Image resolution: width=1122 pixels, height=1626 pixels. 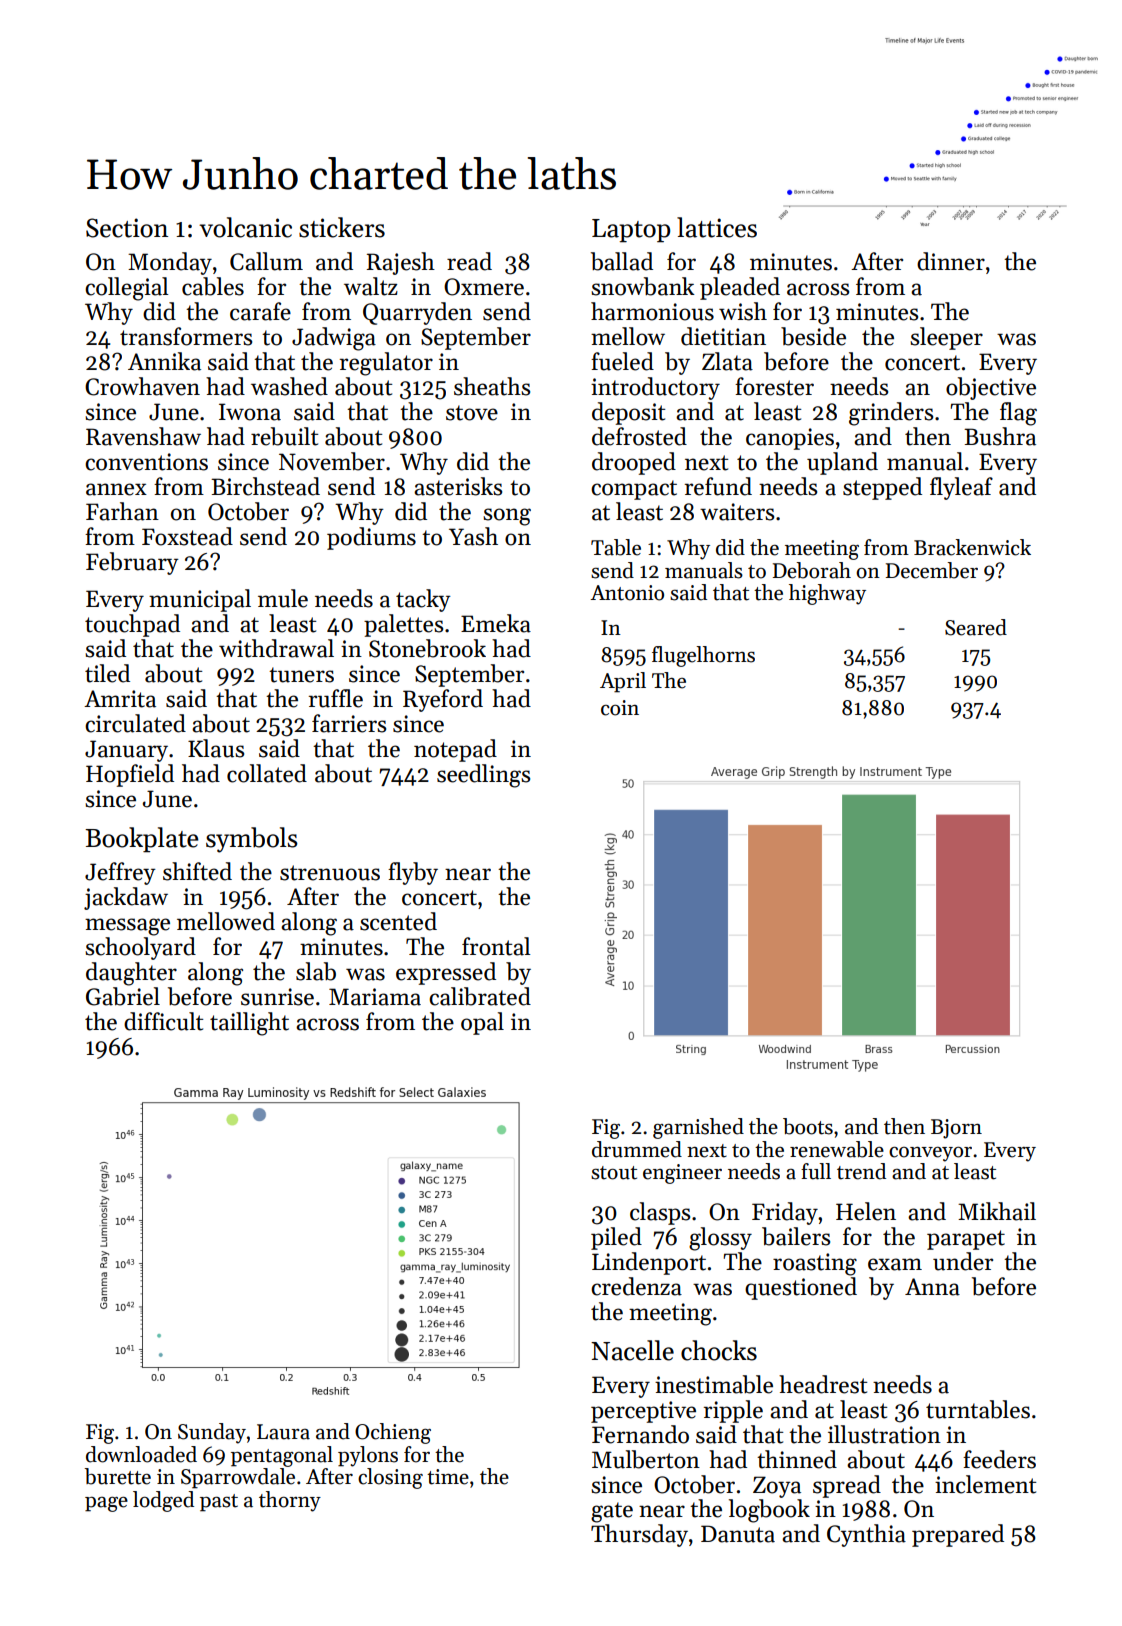 I want to click on shifted, so click(x=197, y=871).
